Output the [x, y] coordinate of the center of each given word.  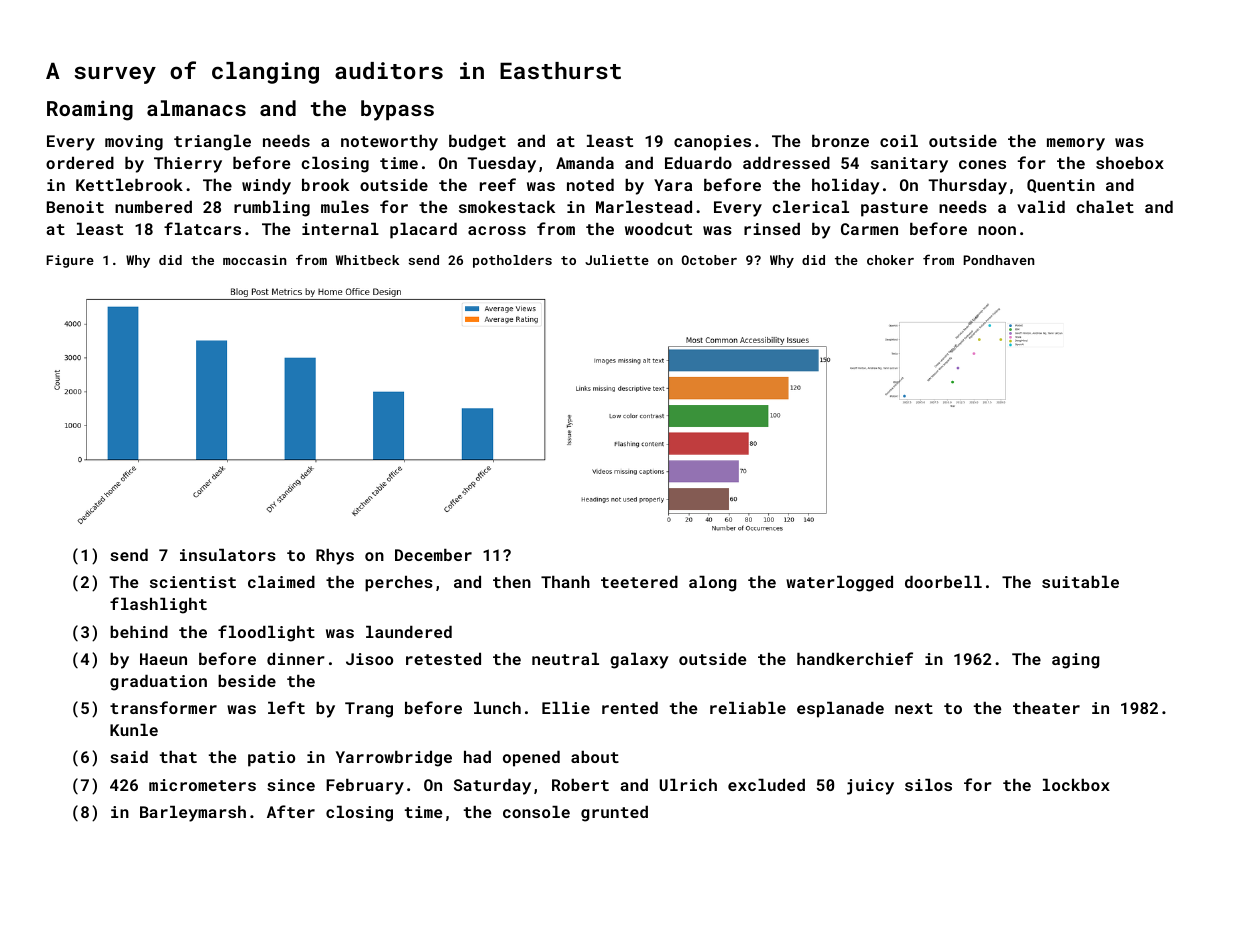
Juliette [617, 260]
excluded [766, 785]
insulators [228, 555]
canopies [712, 143]
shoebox [1130, 163]
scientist [193, 582]
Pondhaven [998, 260]
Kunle [134, 730]
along [712, 584]
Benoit [75, 207]
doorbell [943, 582]
